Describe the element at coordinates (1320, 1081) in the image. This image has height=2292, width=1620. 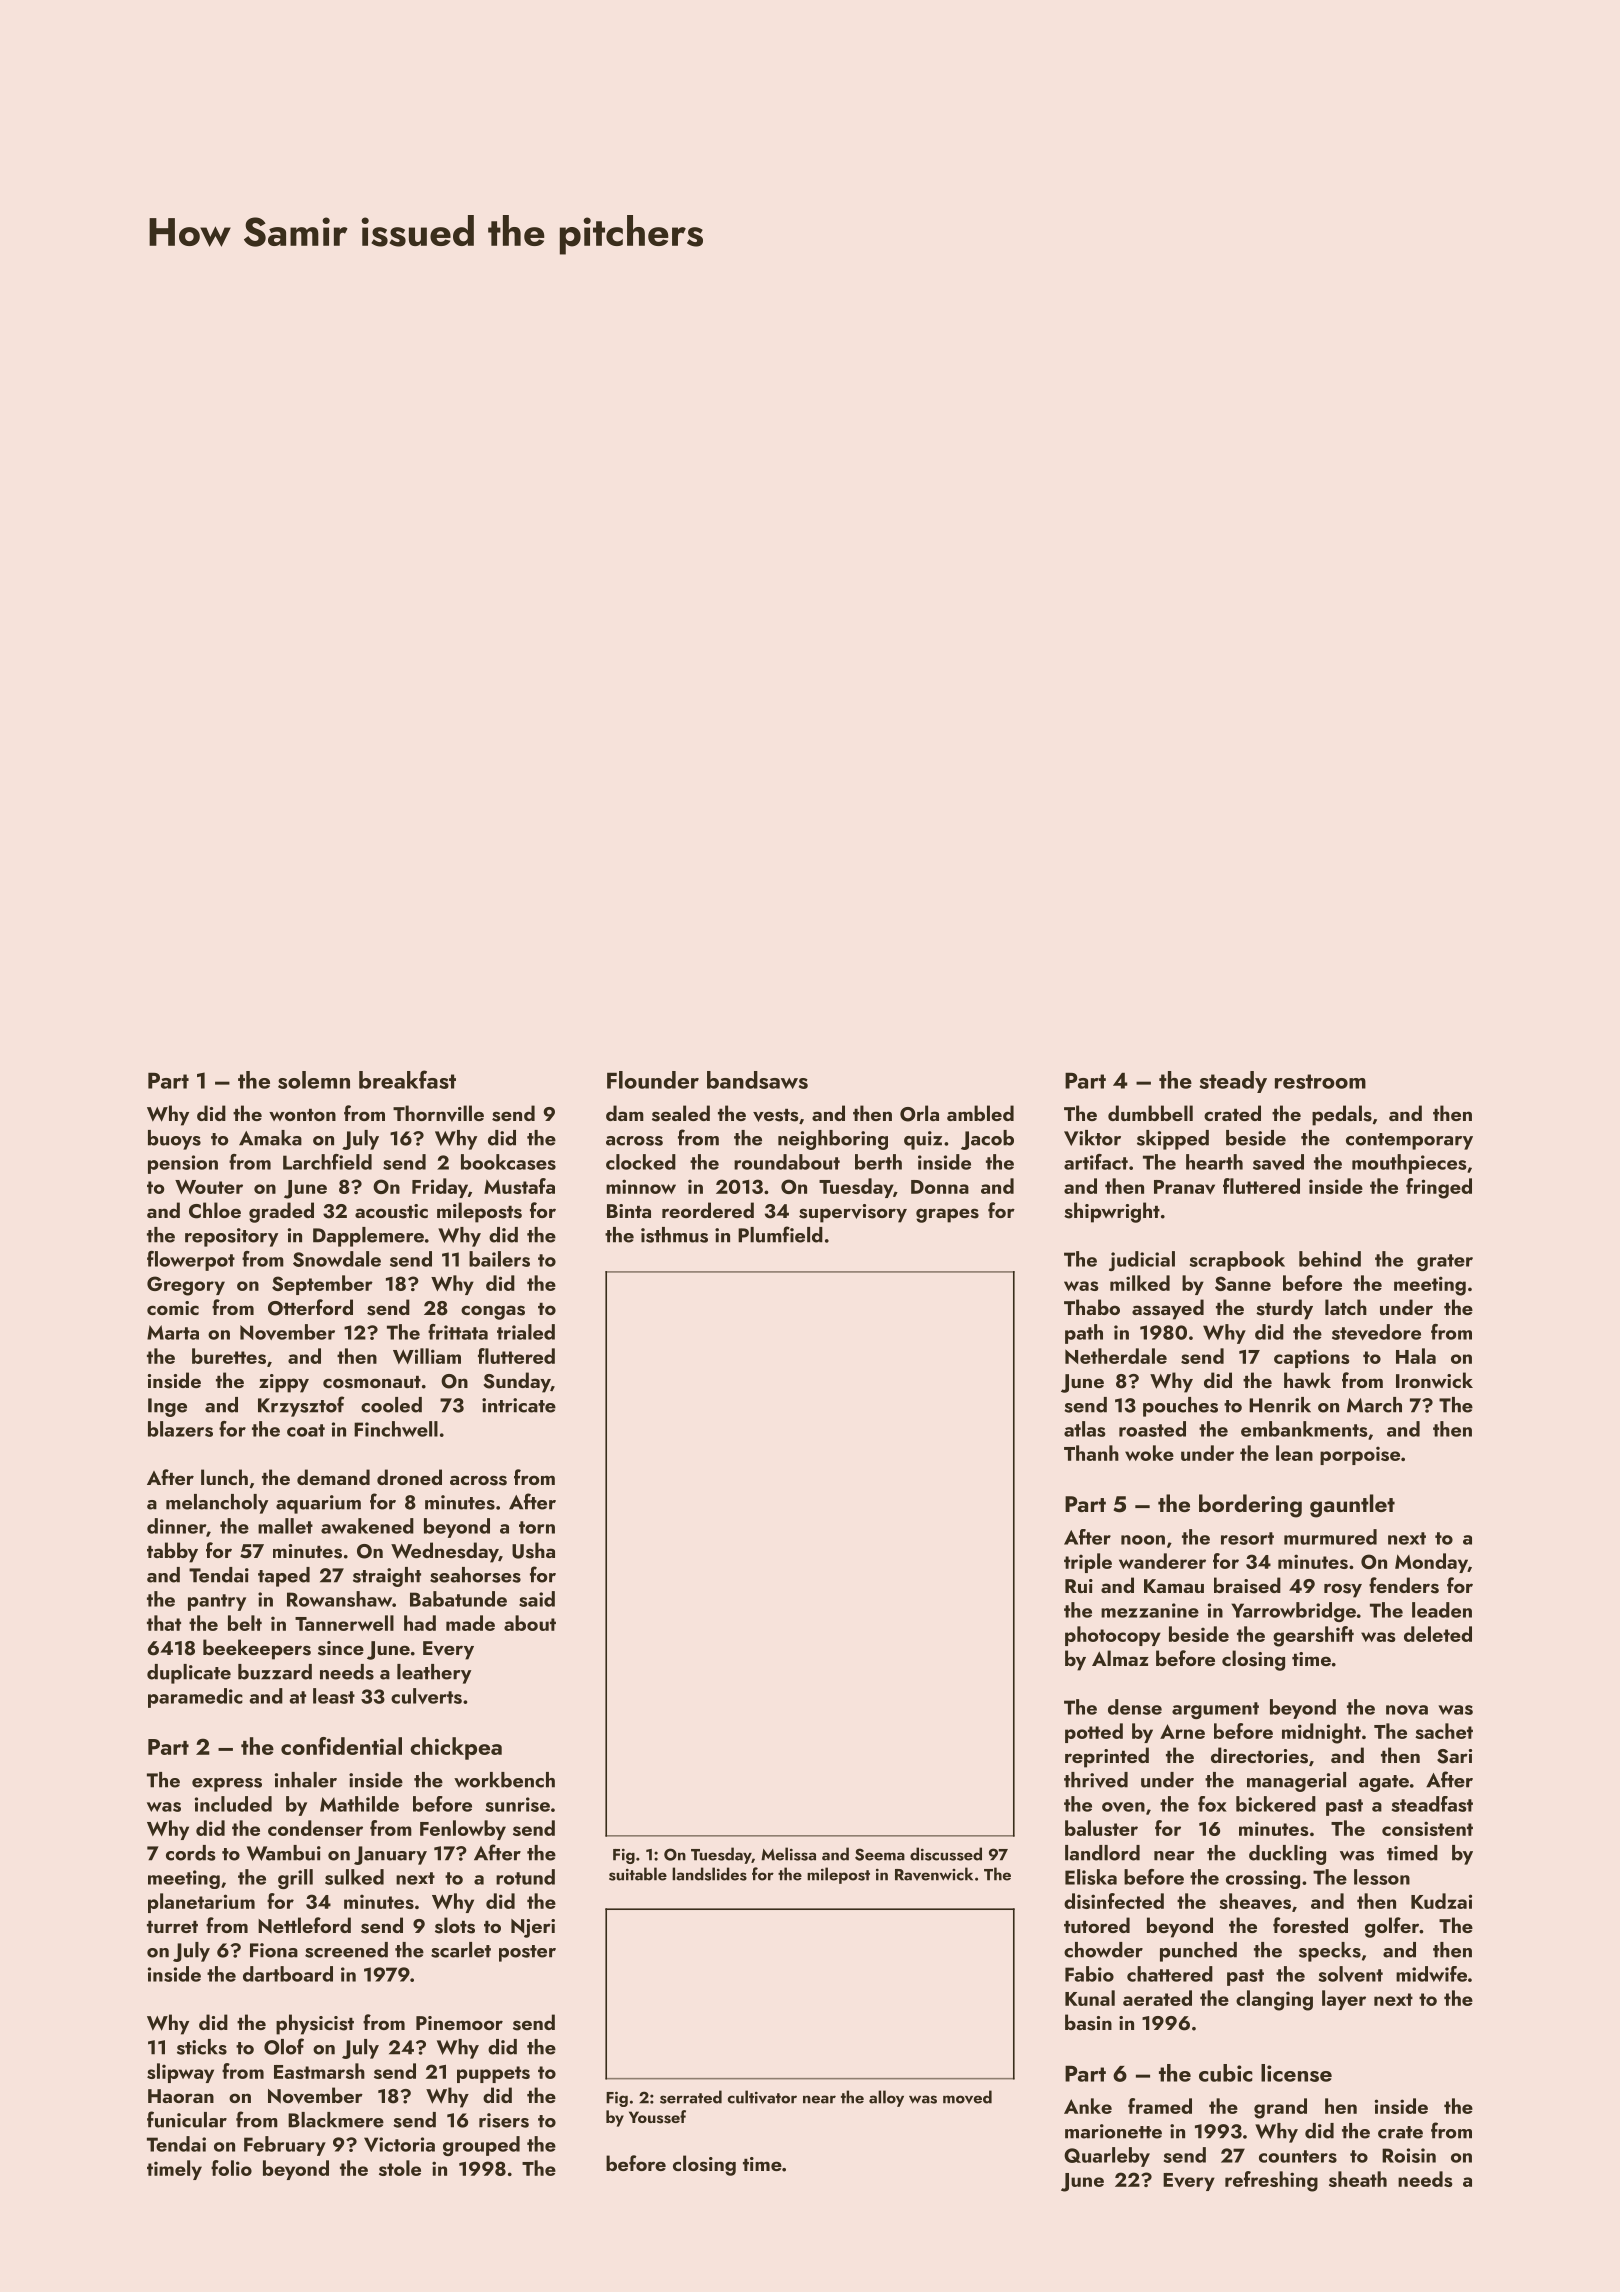
I see `restroom` at that location.
